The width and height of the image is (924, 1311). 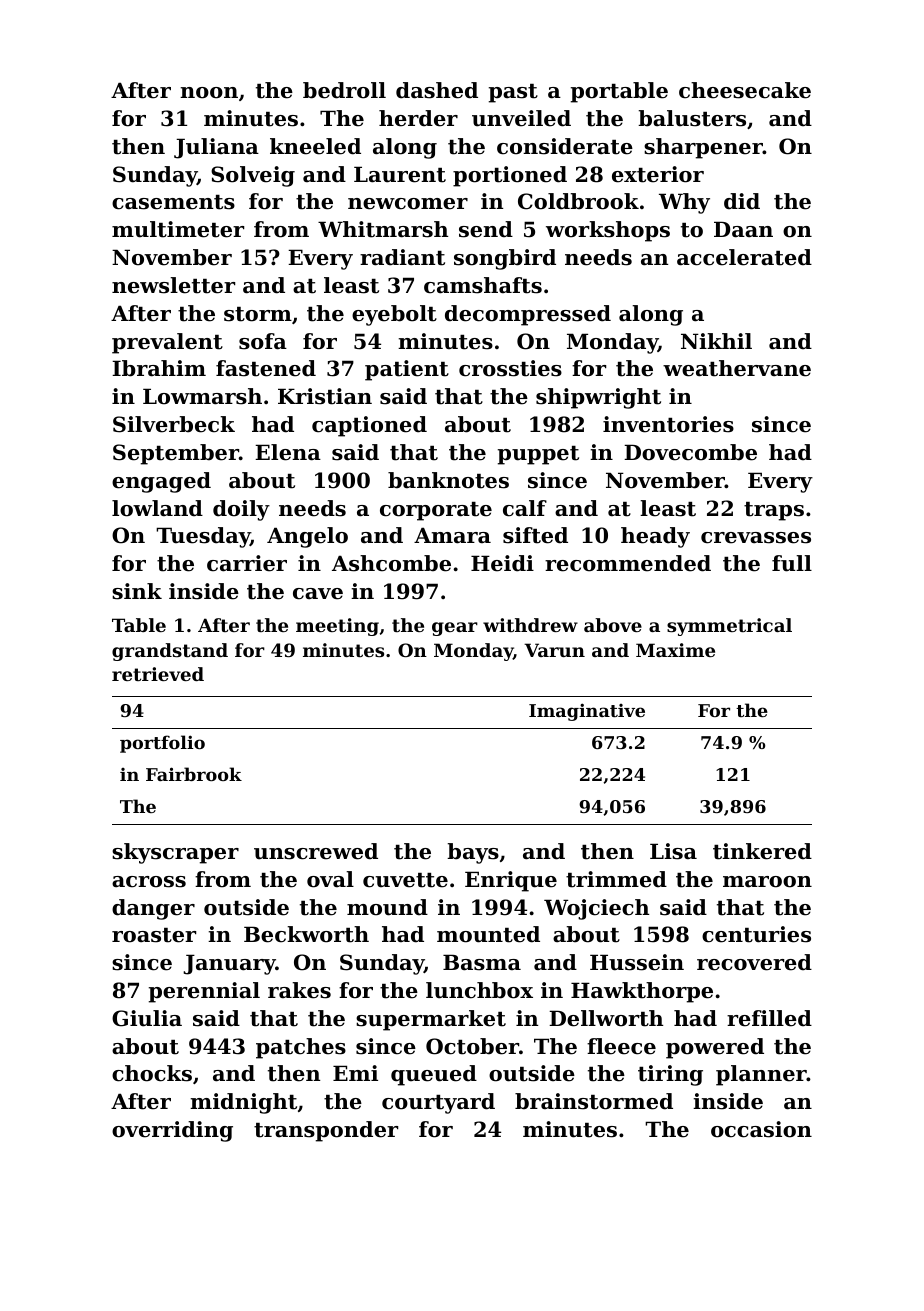 I want to click on retrieved, so click(x=158, y=674).
